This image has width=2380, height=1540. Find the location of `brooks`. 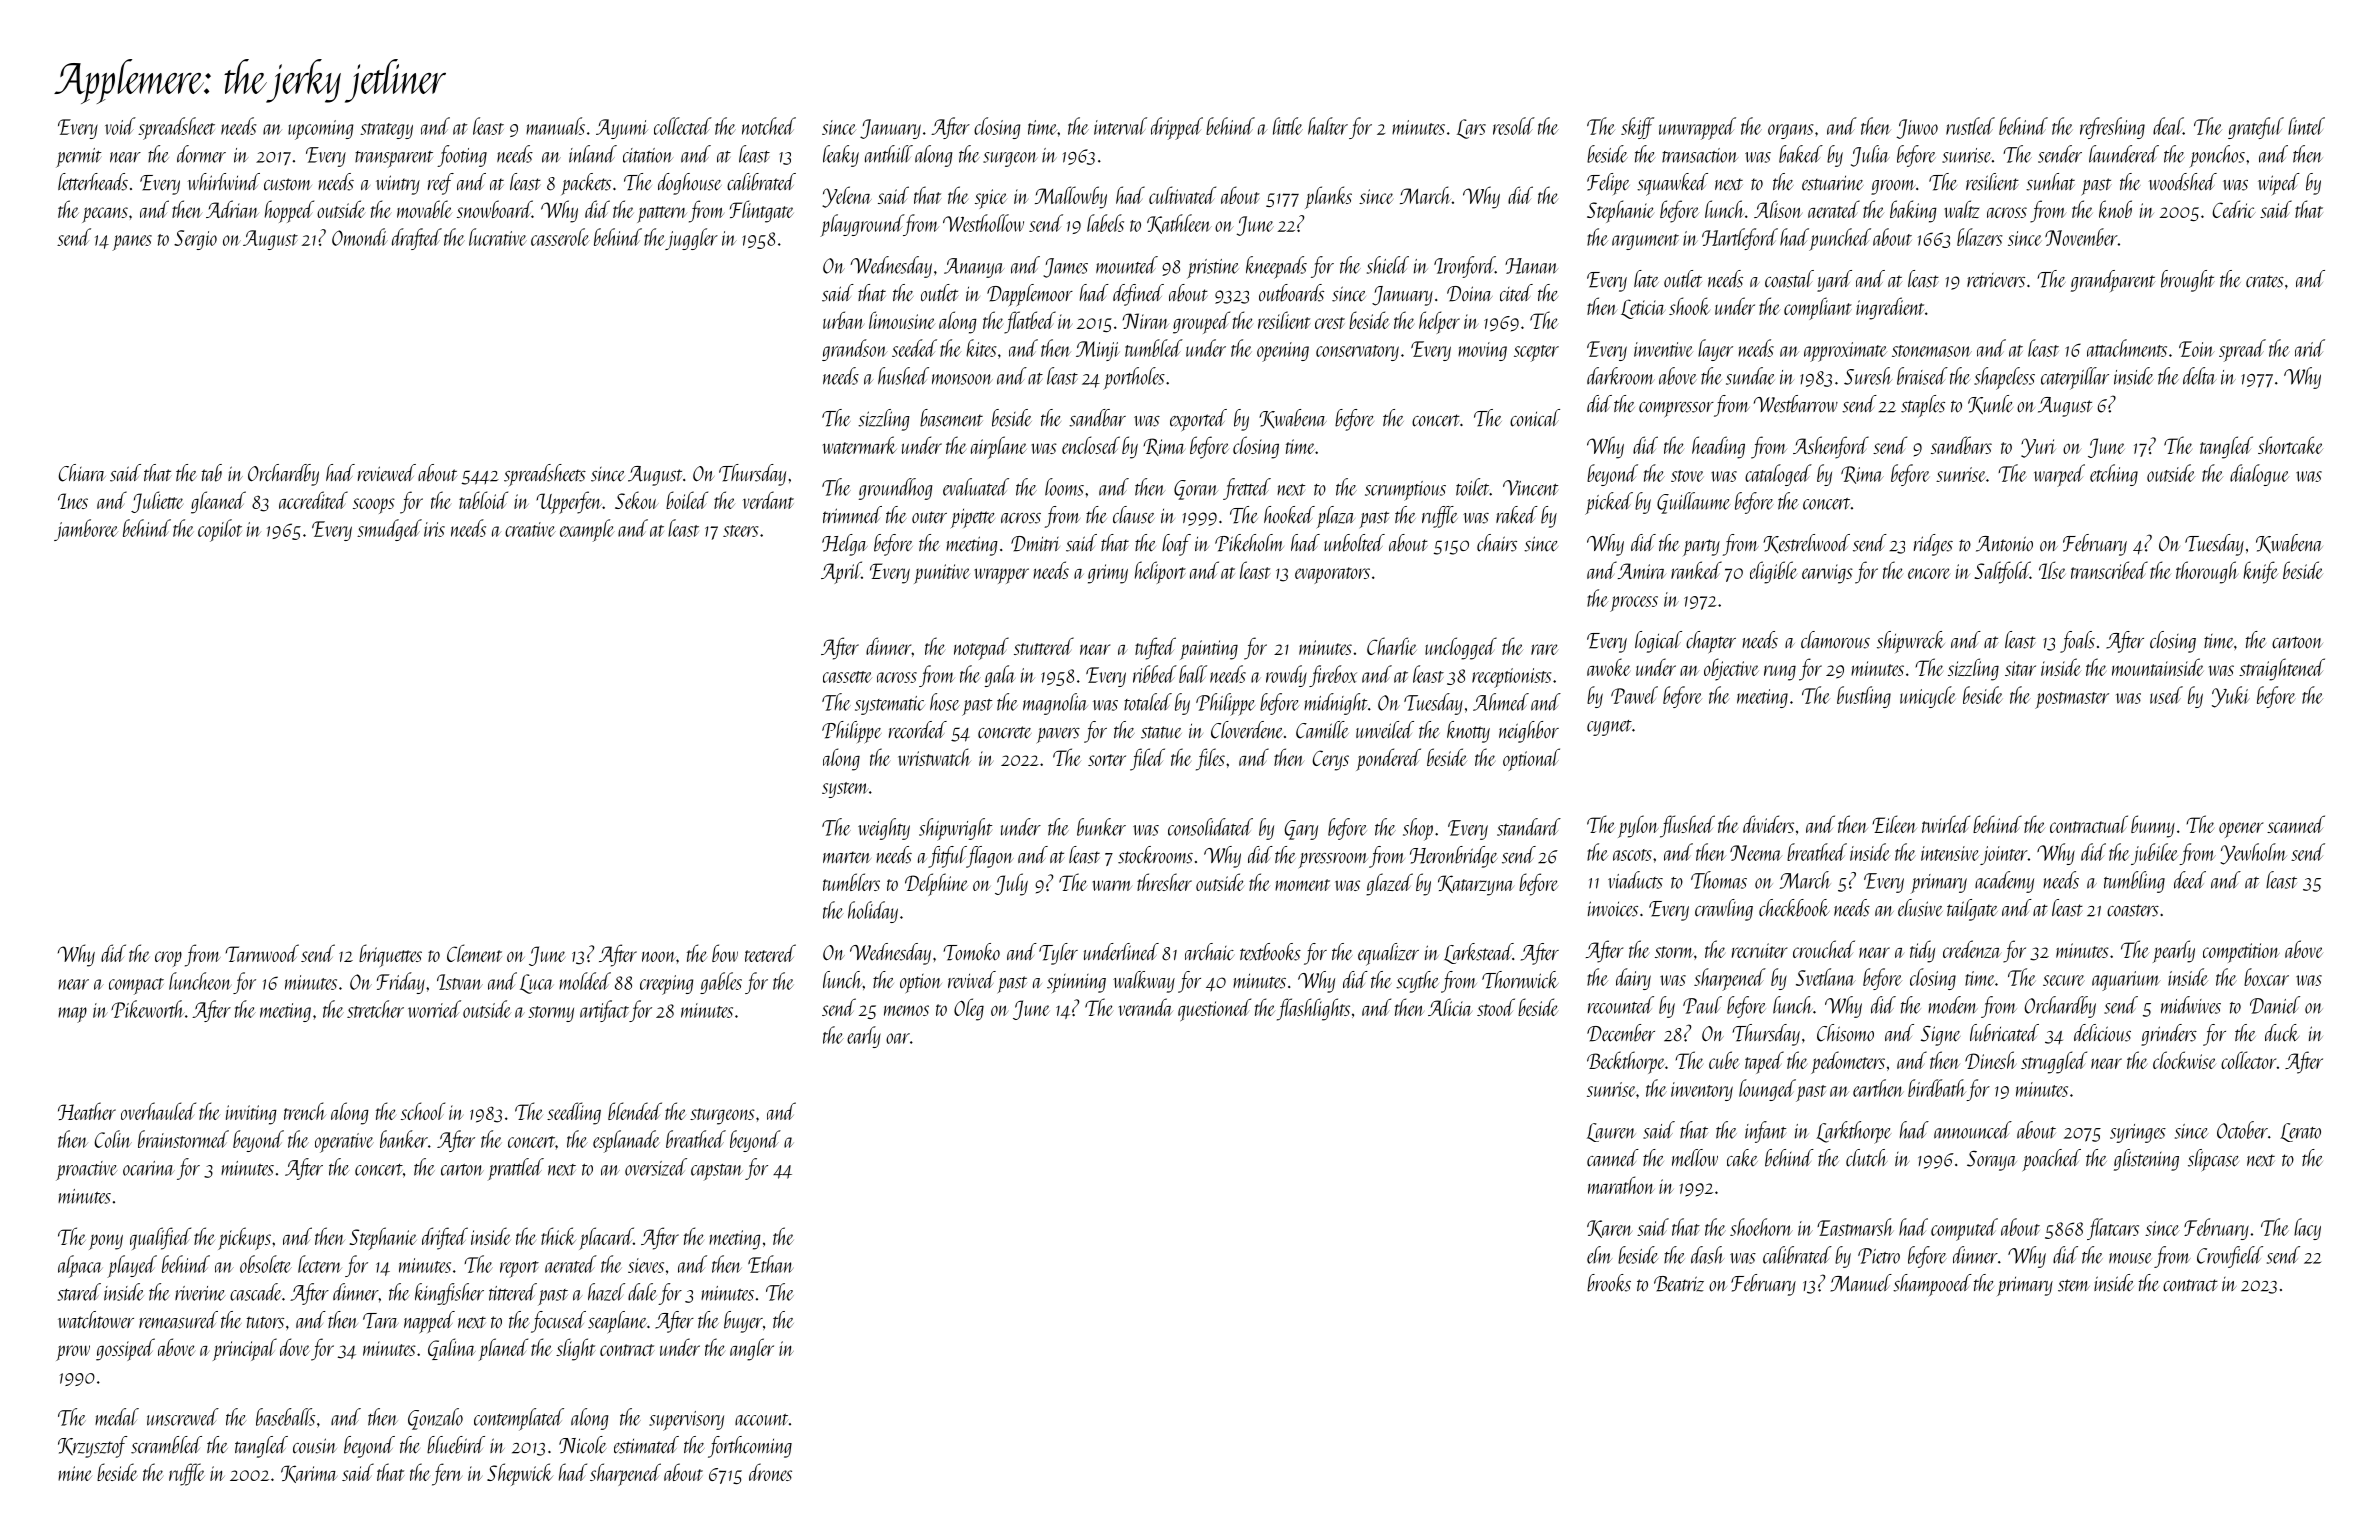

brooks is located at coordinates (1609, 1283).
